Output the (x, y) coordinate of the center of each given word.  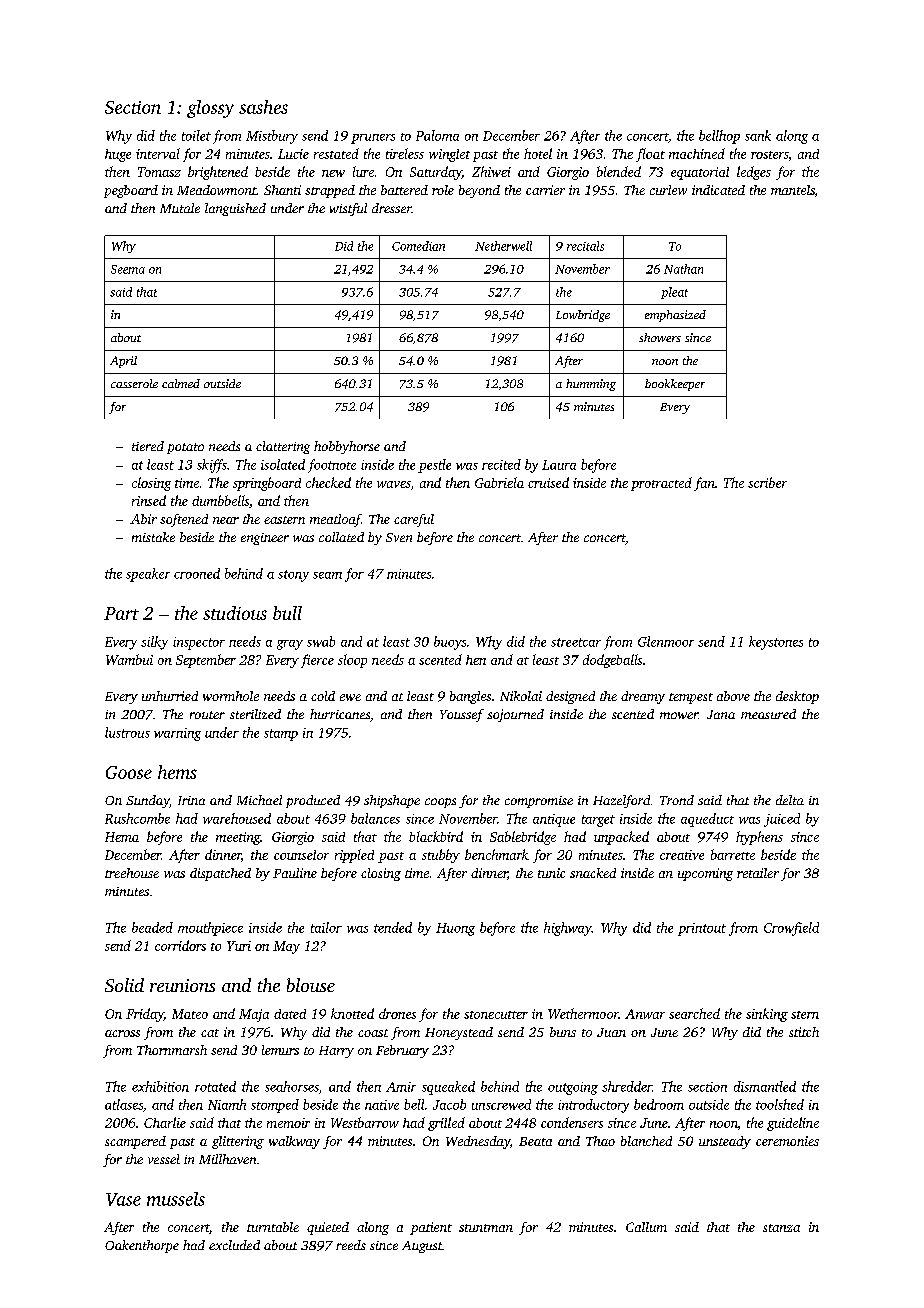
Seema (128, 269)
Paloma (437, 135)
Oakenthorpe (142, 1246)
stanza (781, 1228)
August (422, 1247)
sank (758, 135)
